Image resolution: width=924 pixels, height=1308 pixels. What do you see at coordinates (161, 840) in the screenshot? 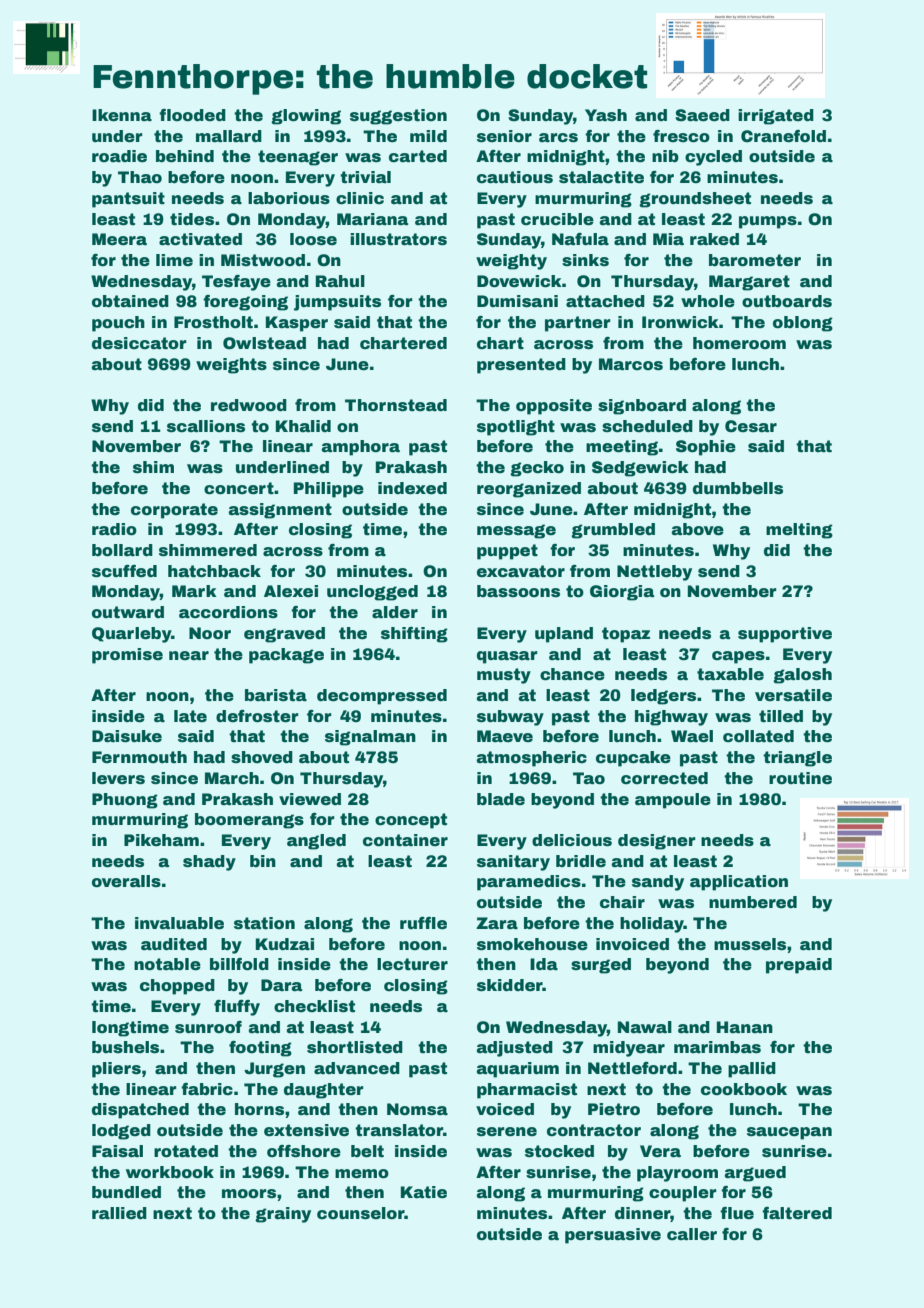
I see `Pikeham` at bounding box center [161, 840].
